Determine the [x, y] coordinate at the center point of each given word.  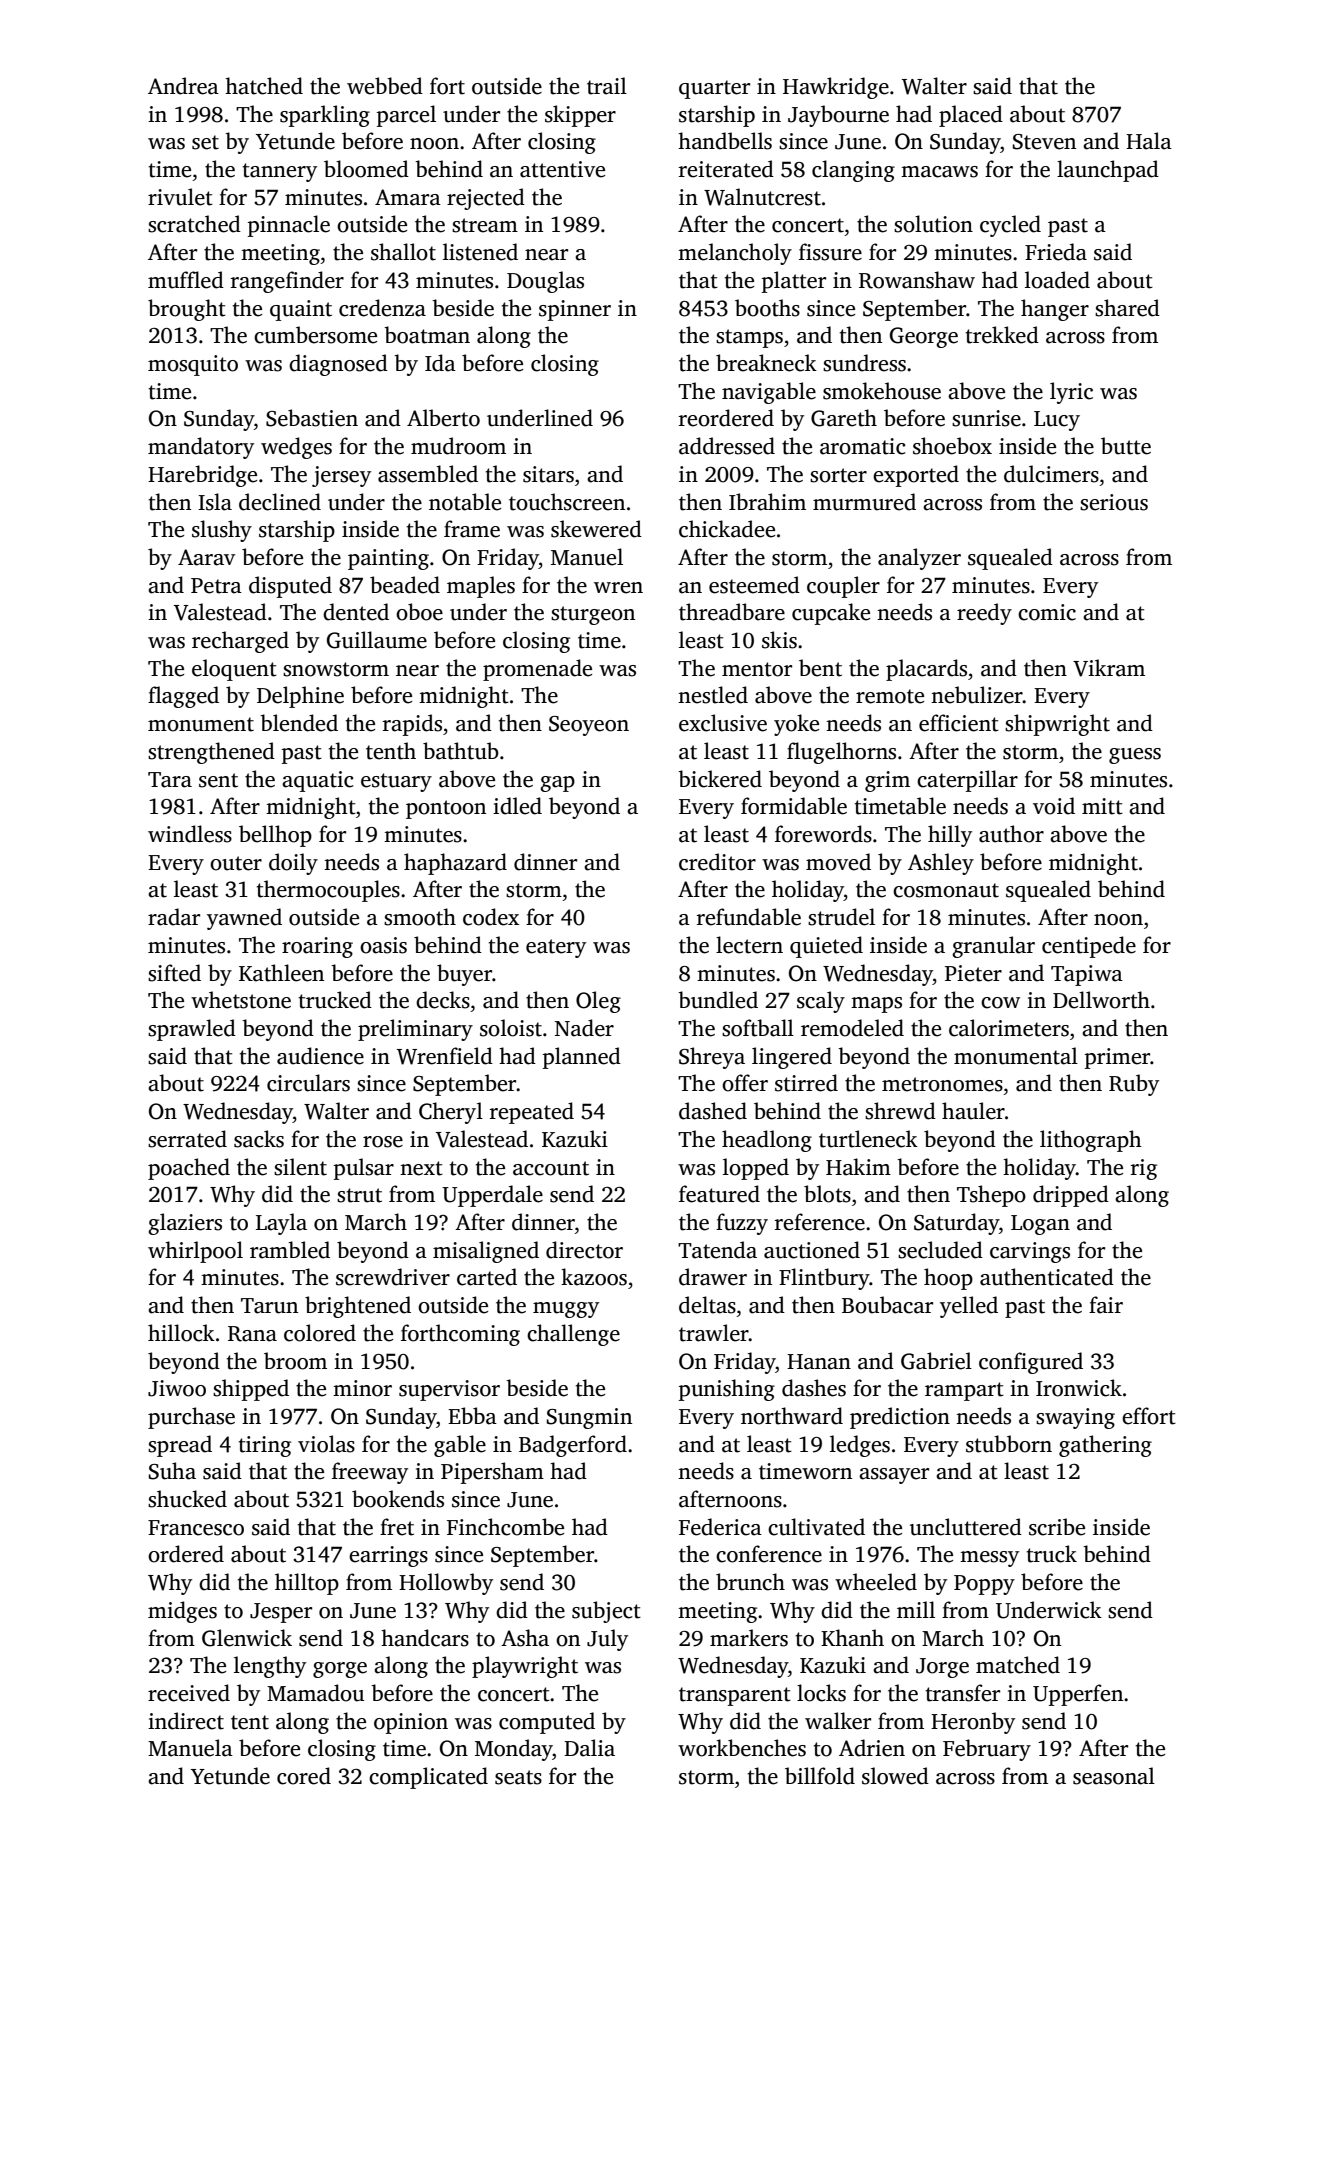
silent [300, 1167]
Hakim [858, 1167]
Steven [1044, 142]
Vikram [1109, 668]
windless [190, 834]
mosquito [193, 365]
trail [607, 86]
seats [518, 1777]
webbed [385, 86]
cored [304, 1776]
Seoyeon [589, 726]
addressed [727, 446]
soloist [511, 1028]
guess [1135, 756]
